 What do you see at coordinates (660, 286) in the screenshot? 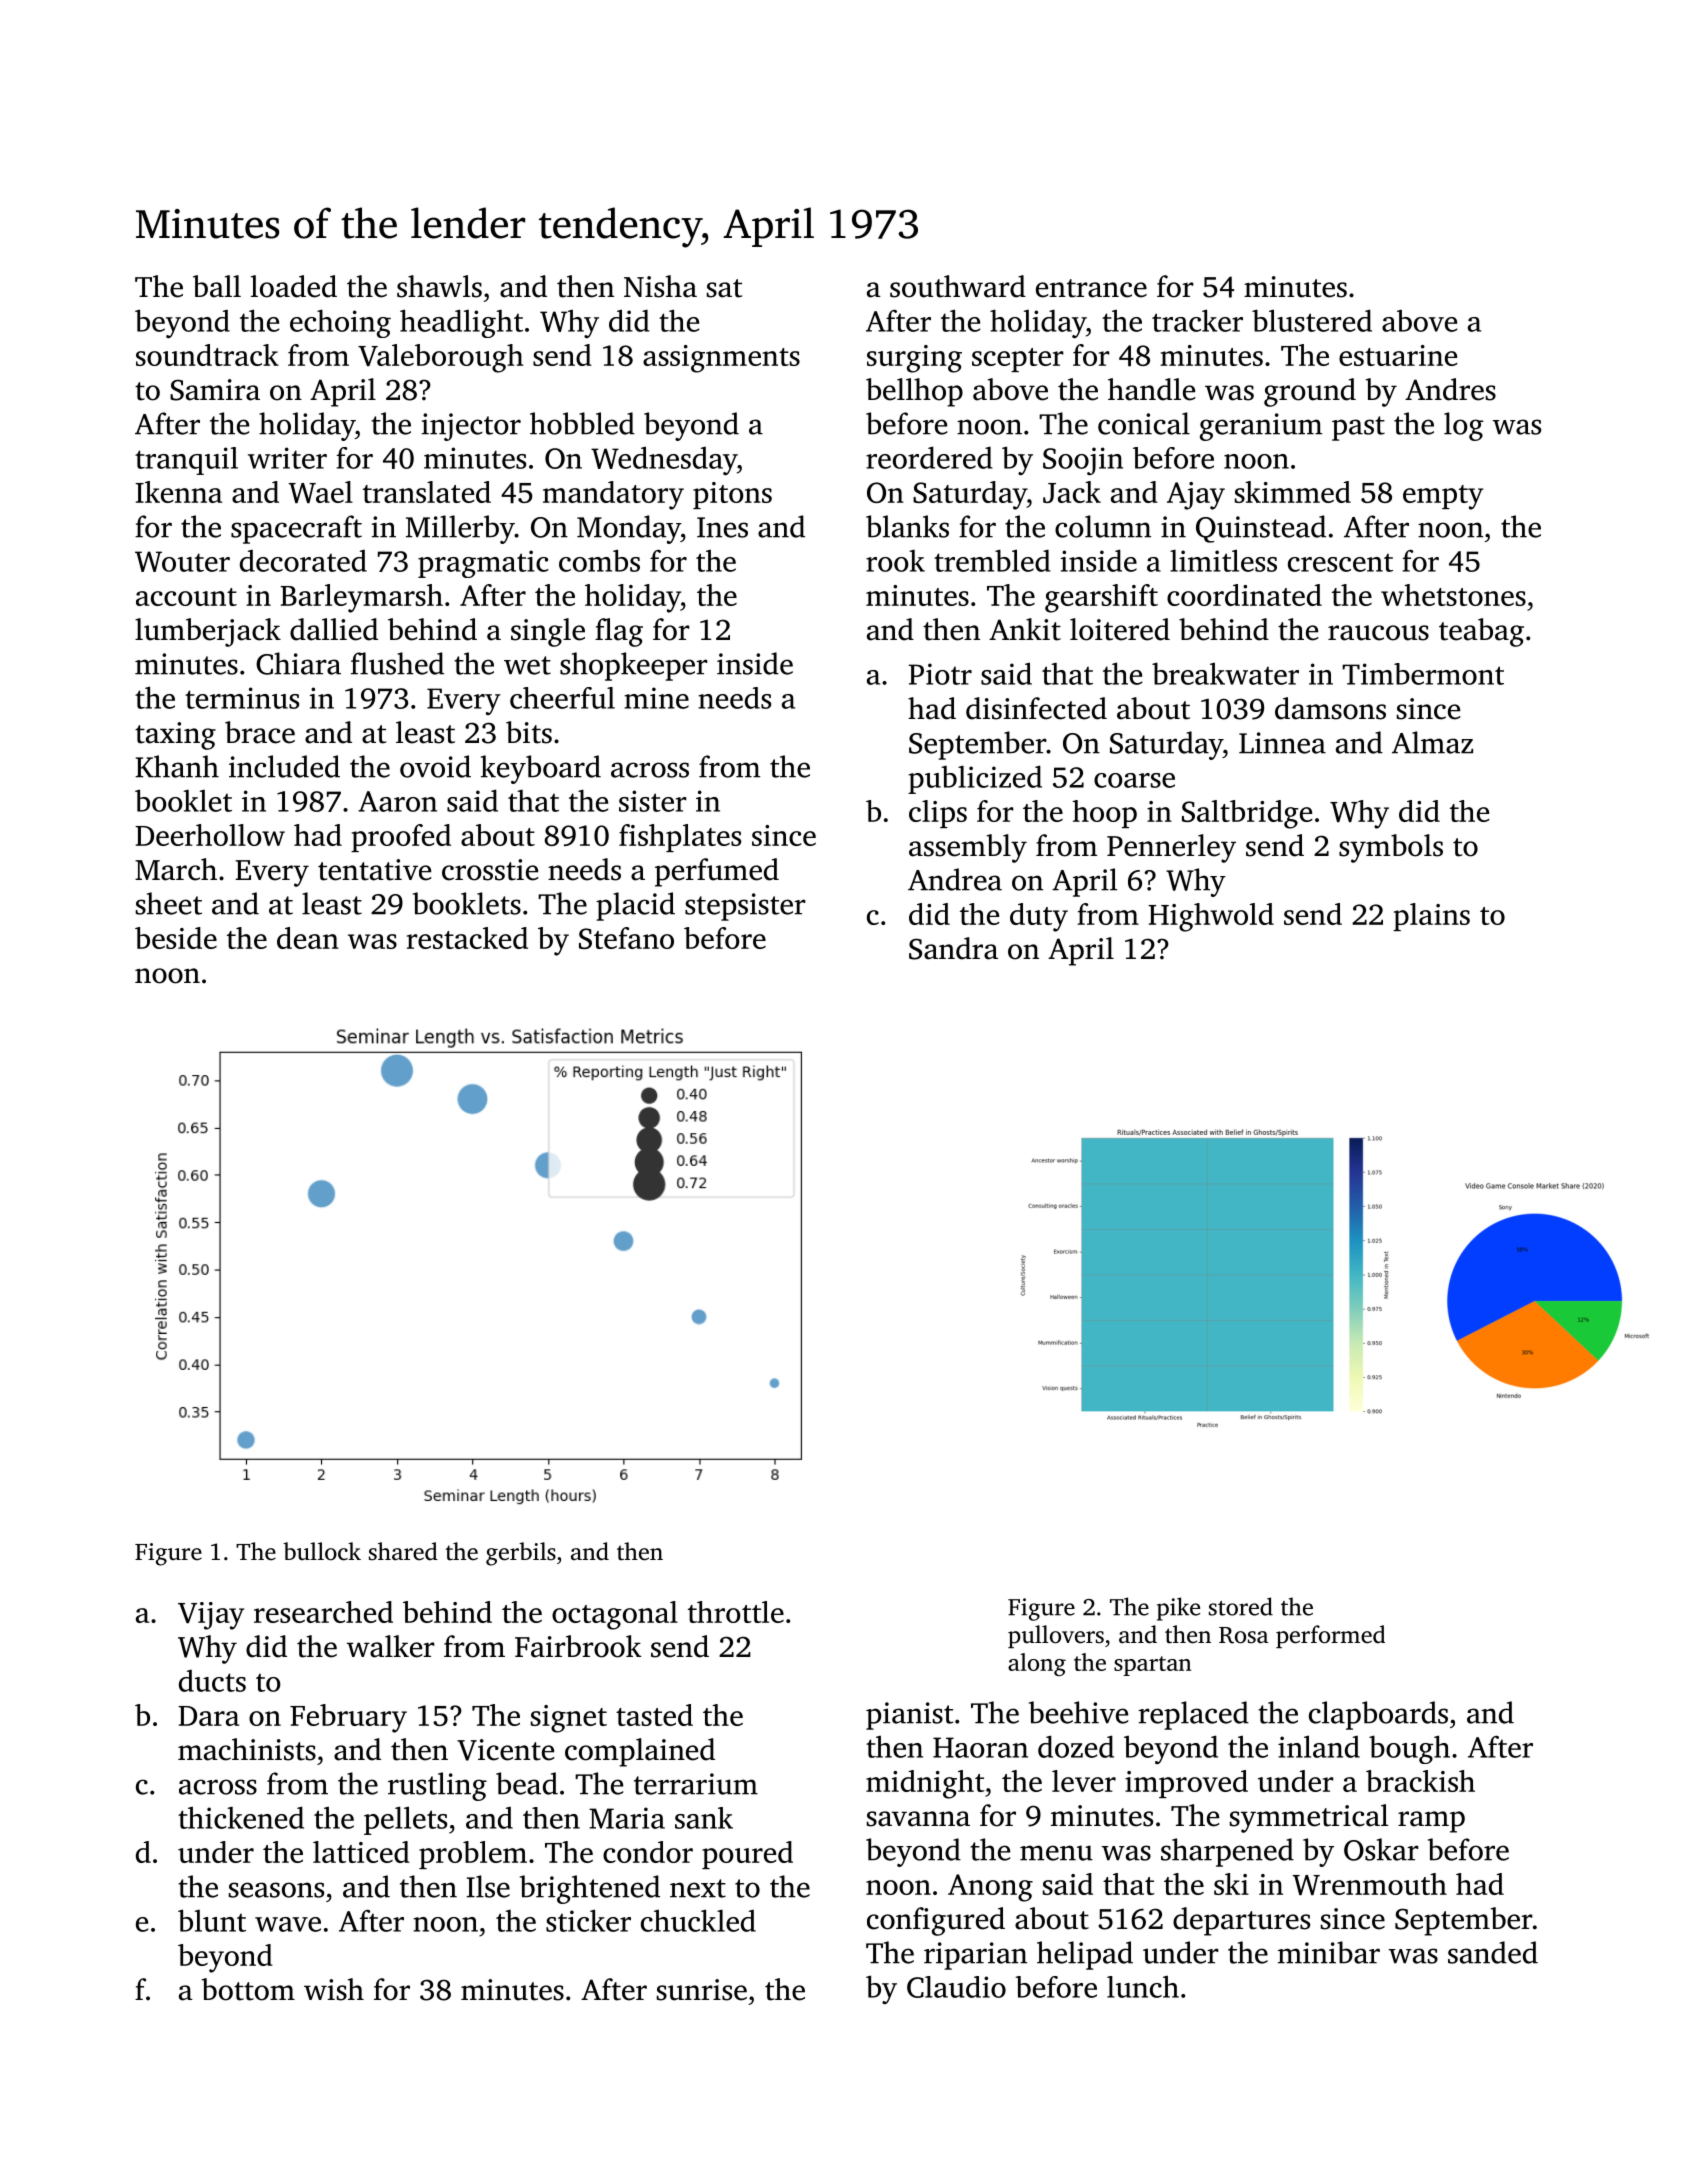
I see `Nisha` at bounding box center [660, 286].
